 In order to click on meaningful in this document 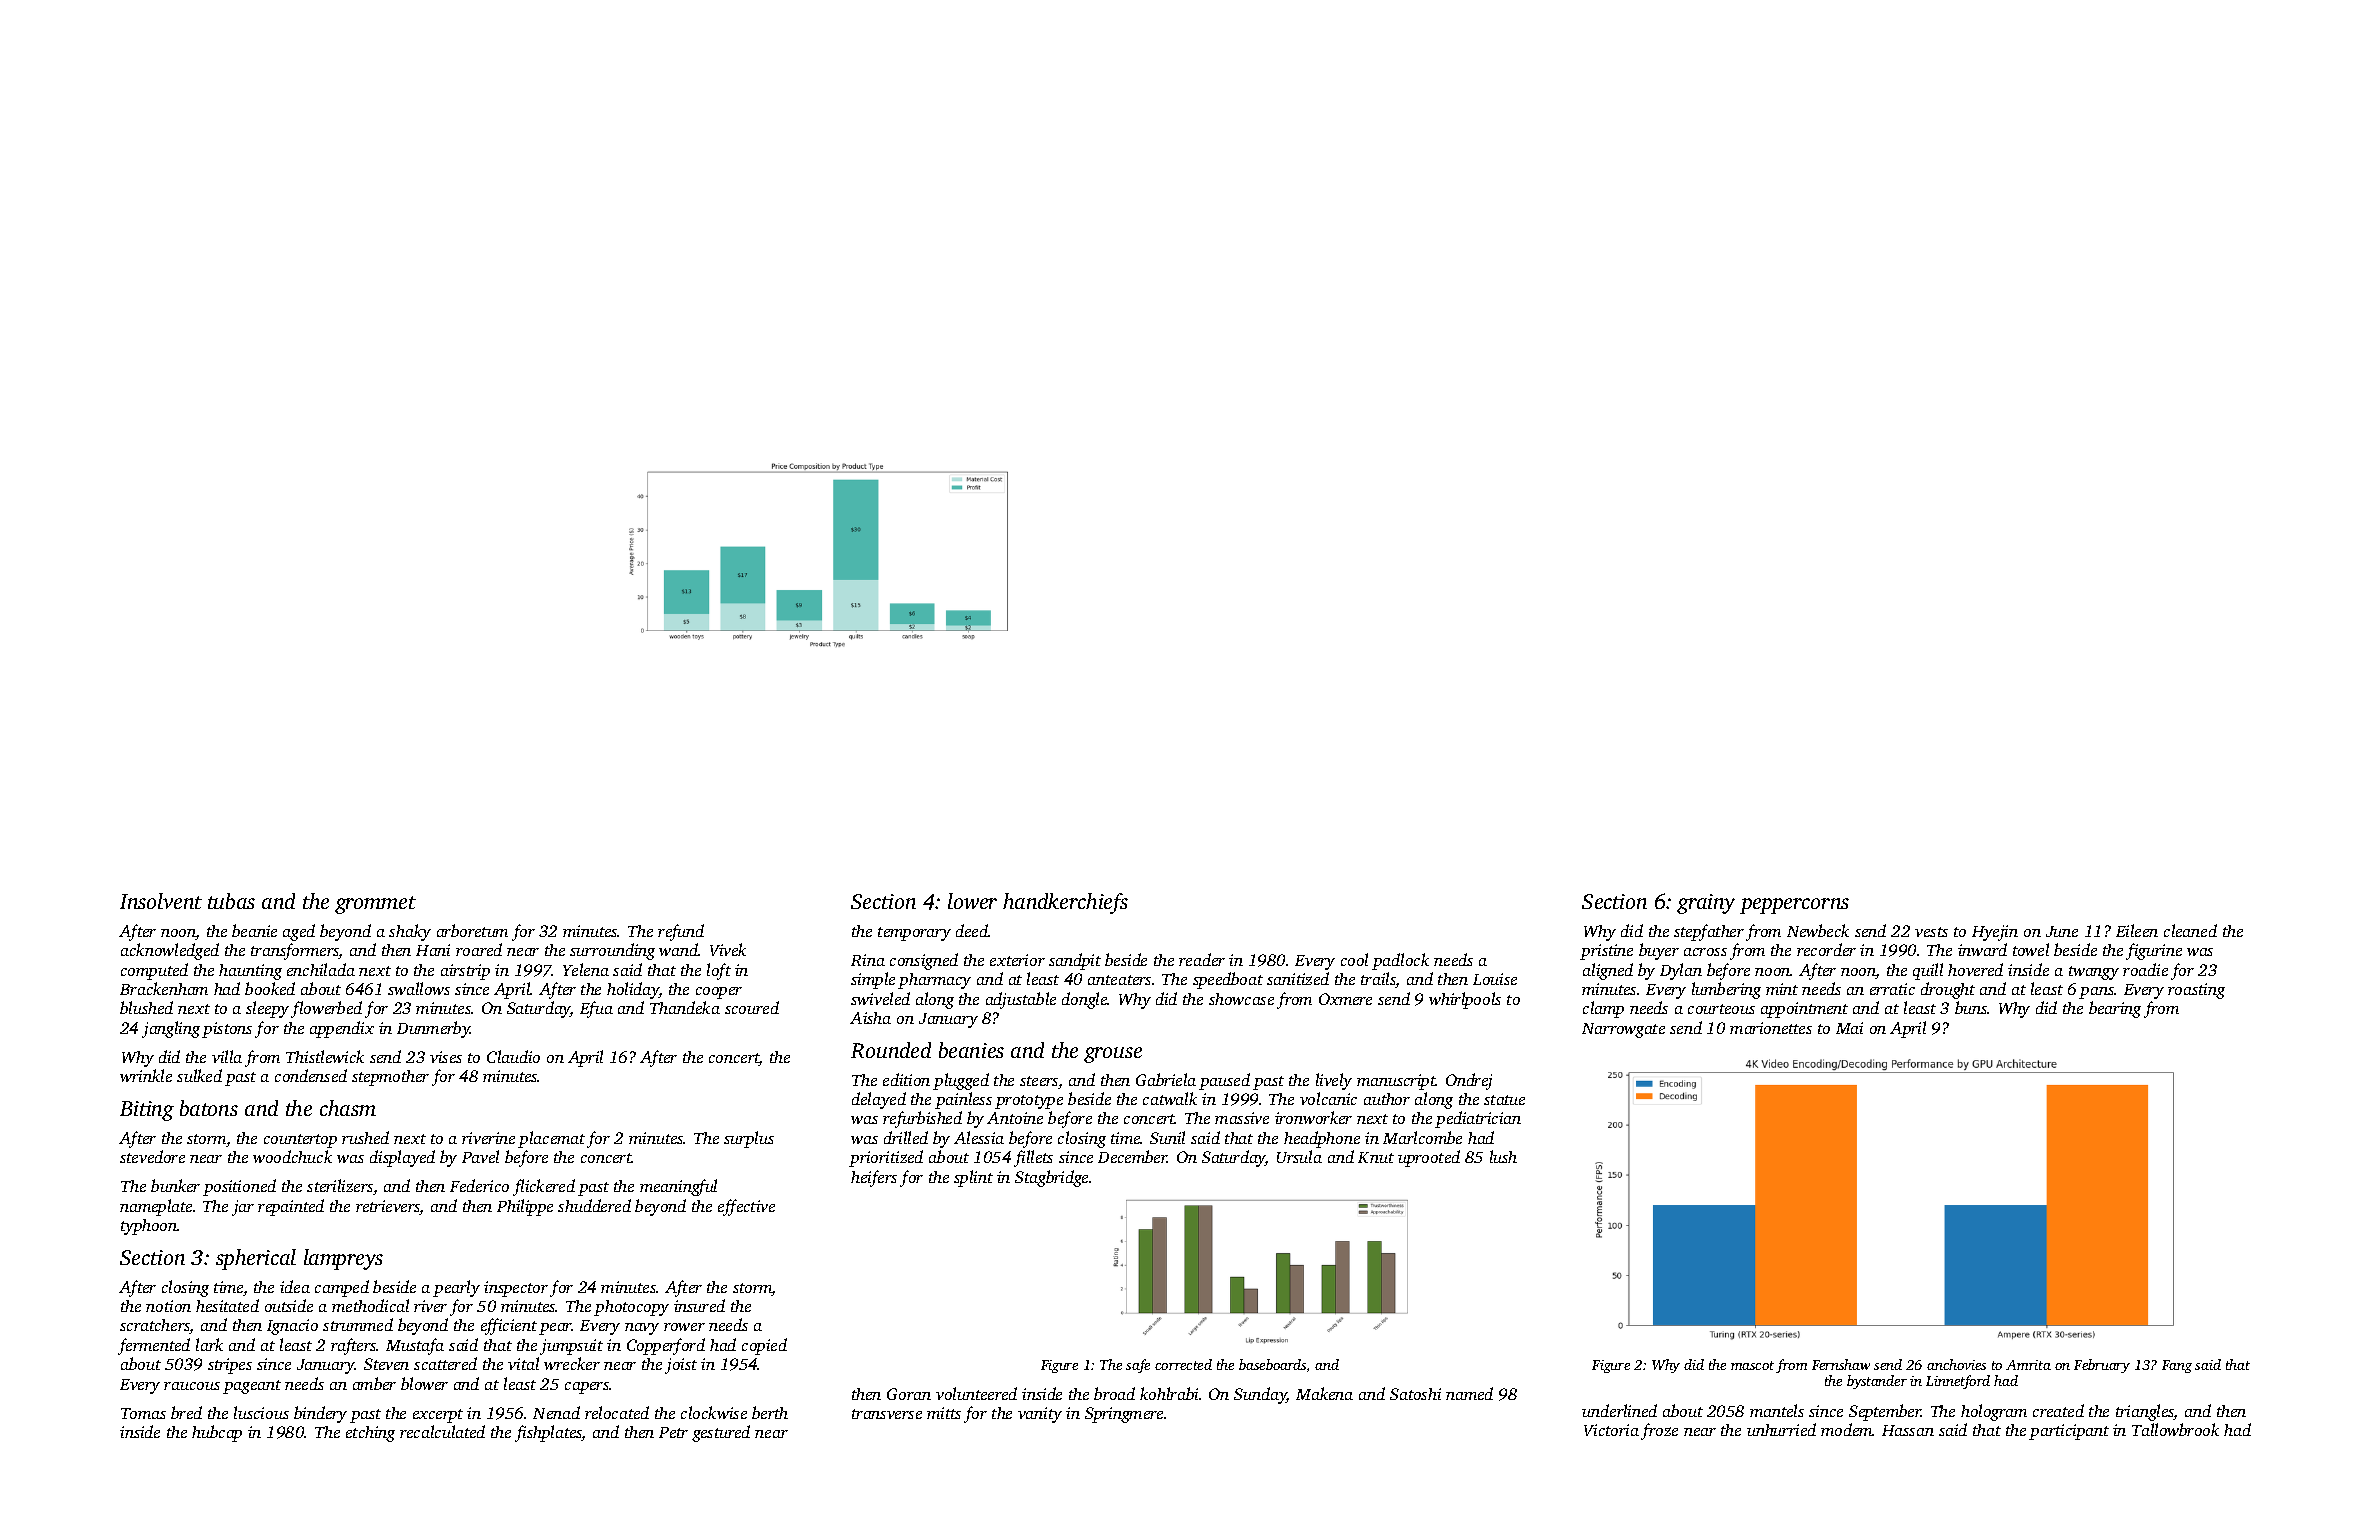, I will do `click(678, 1187)`.
